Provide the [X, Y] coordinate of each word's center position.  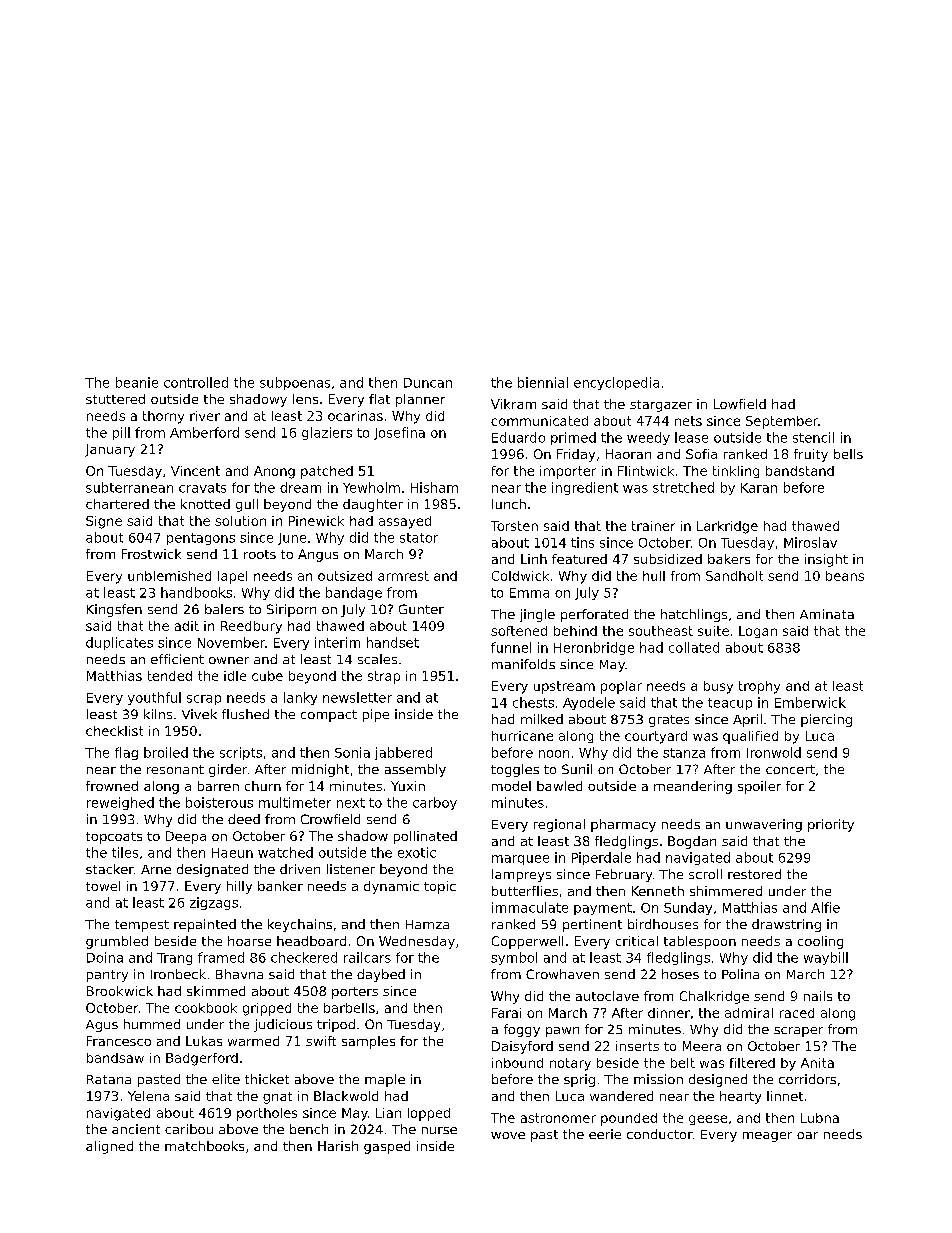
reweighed [120, 803]
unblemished [169, 576]
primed [573, 438]
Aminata [827, 614]
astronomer [558, 1118]
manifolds [523, 664]
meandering [693, 787]
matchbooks [204, 1146]
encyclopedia [616, 383]
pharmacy [623, 825]
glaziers [327, 433]
